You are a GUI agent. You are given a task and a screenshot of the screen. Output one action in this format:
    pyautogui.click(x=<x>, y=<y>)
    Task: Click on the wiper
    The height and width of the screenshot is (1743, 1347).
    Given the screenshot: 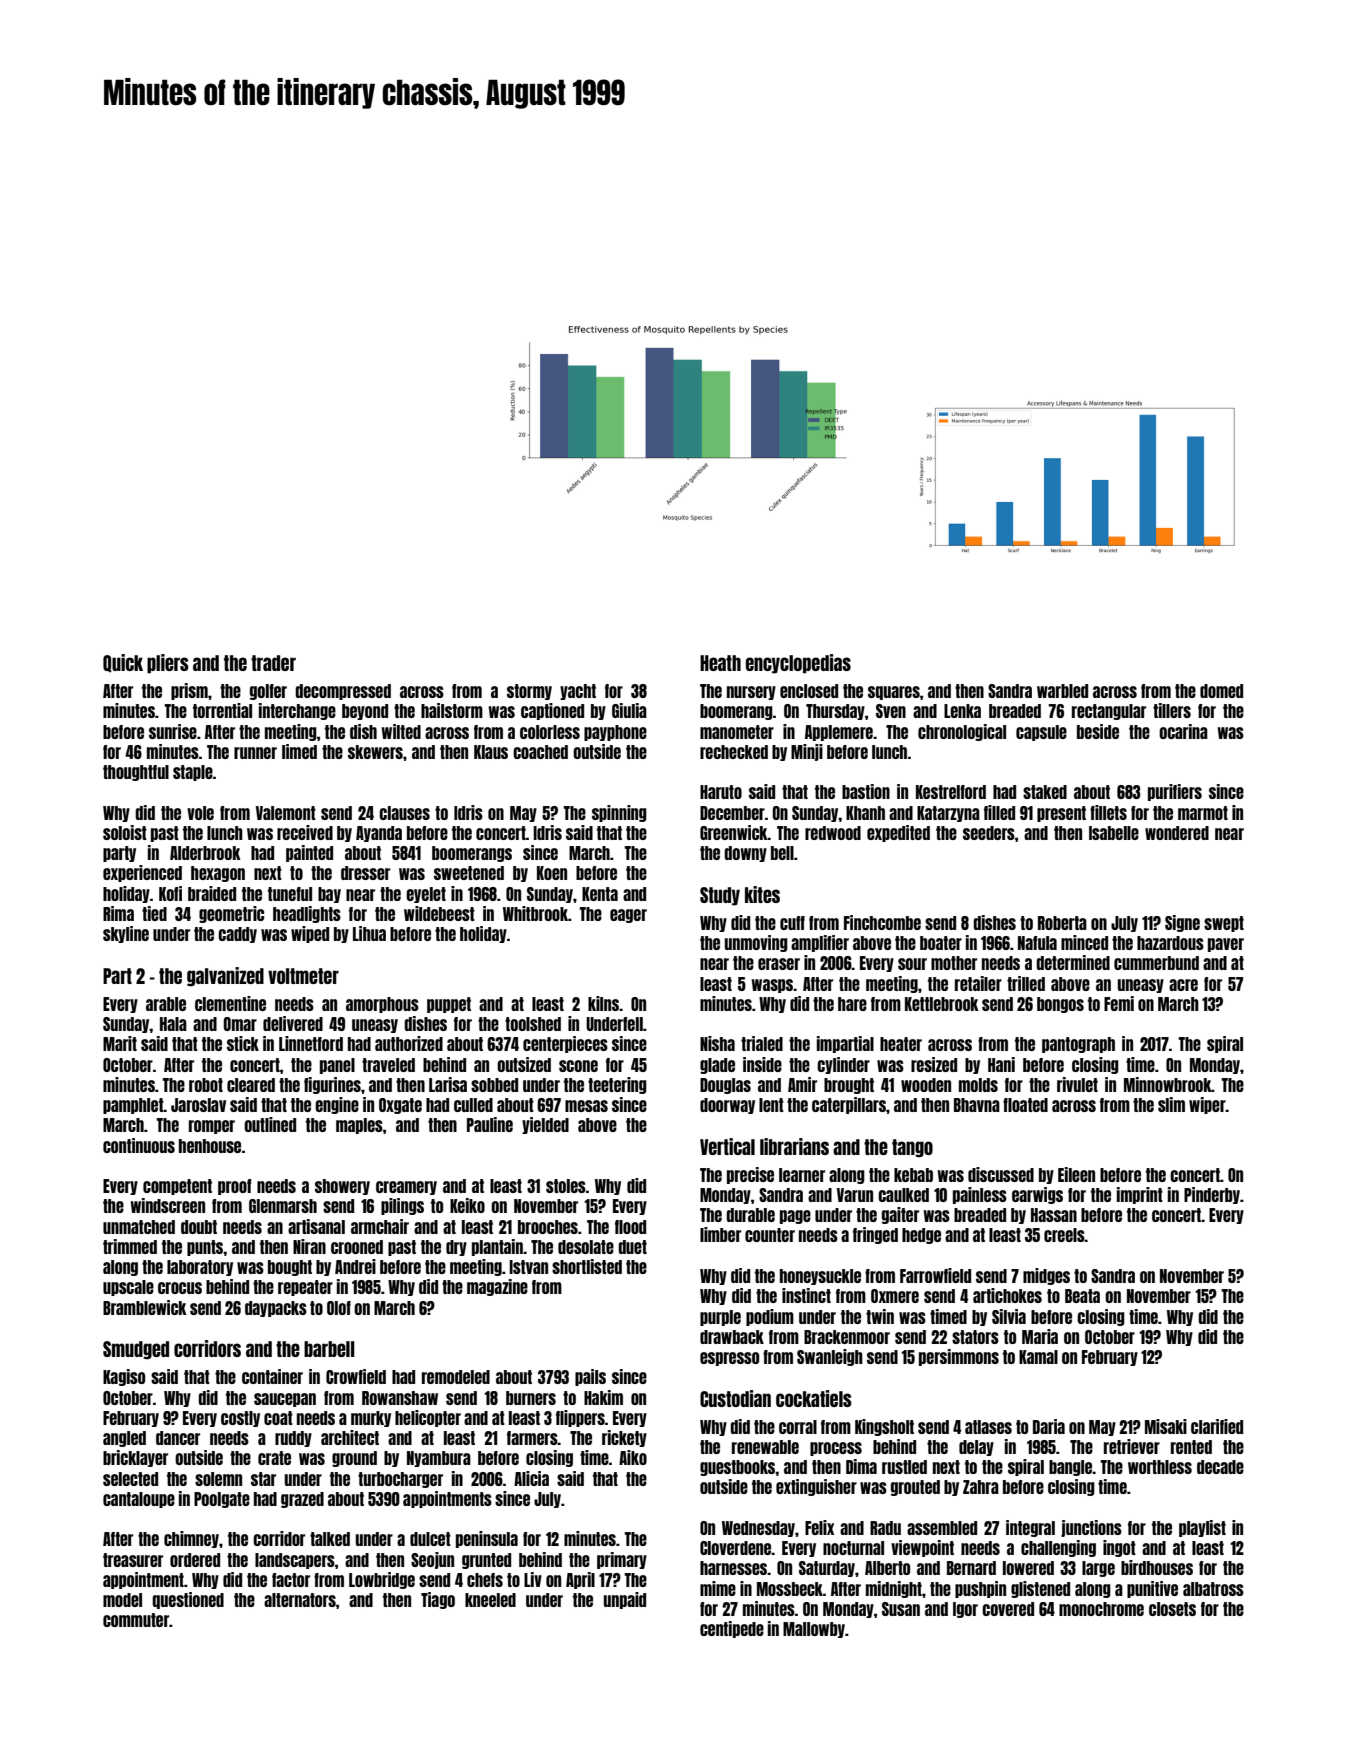 What is the action you would take?
    pyautogui.click(x=1207, y=1105)
